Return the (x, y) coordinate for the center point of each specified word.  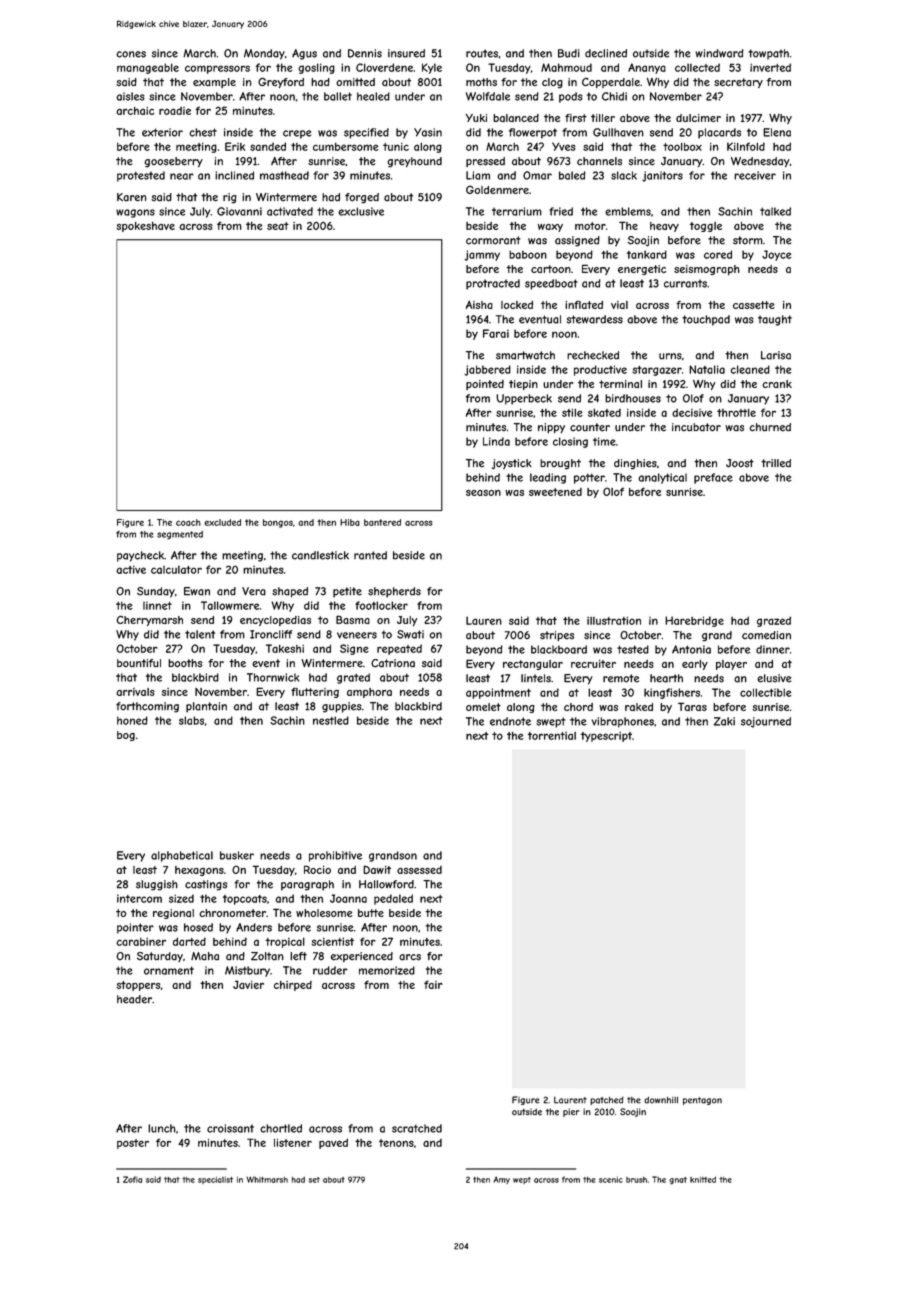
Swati (410, 634)
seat (278, 226)
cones (131, 54)
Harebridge (694, 621)
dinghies (635, 464)
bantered (382, 522)
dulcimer (698, 118)
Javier (248, 984)
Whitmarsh (267, 1179)
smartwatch (525, 355)
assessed (419, 870)
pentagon (702, 1101)
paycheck (140, 556)
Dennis (365, 53)
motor (590, 226)
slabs (191, 720)
